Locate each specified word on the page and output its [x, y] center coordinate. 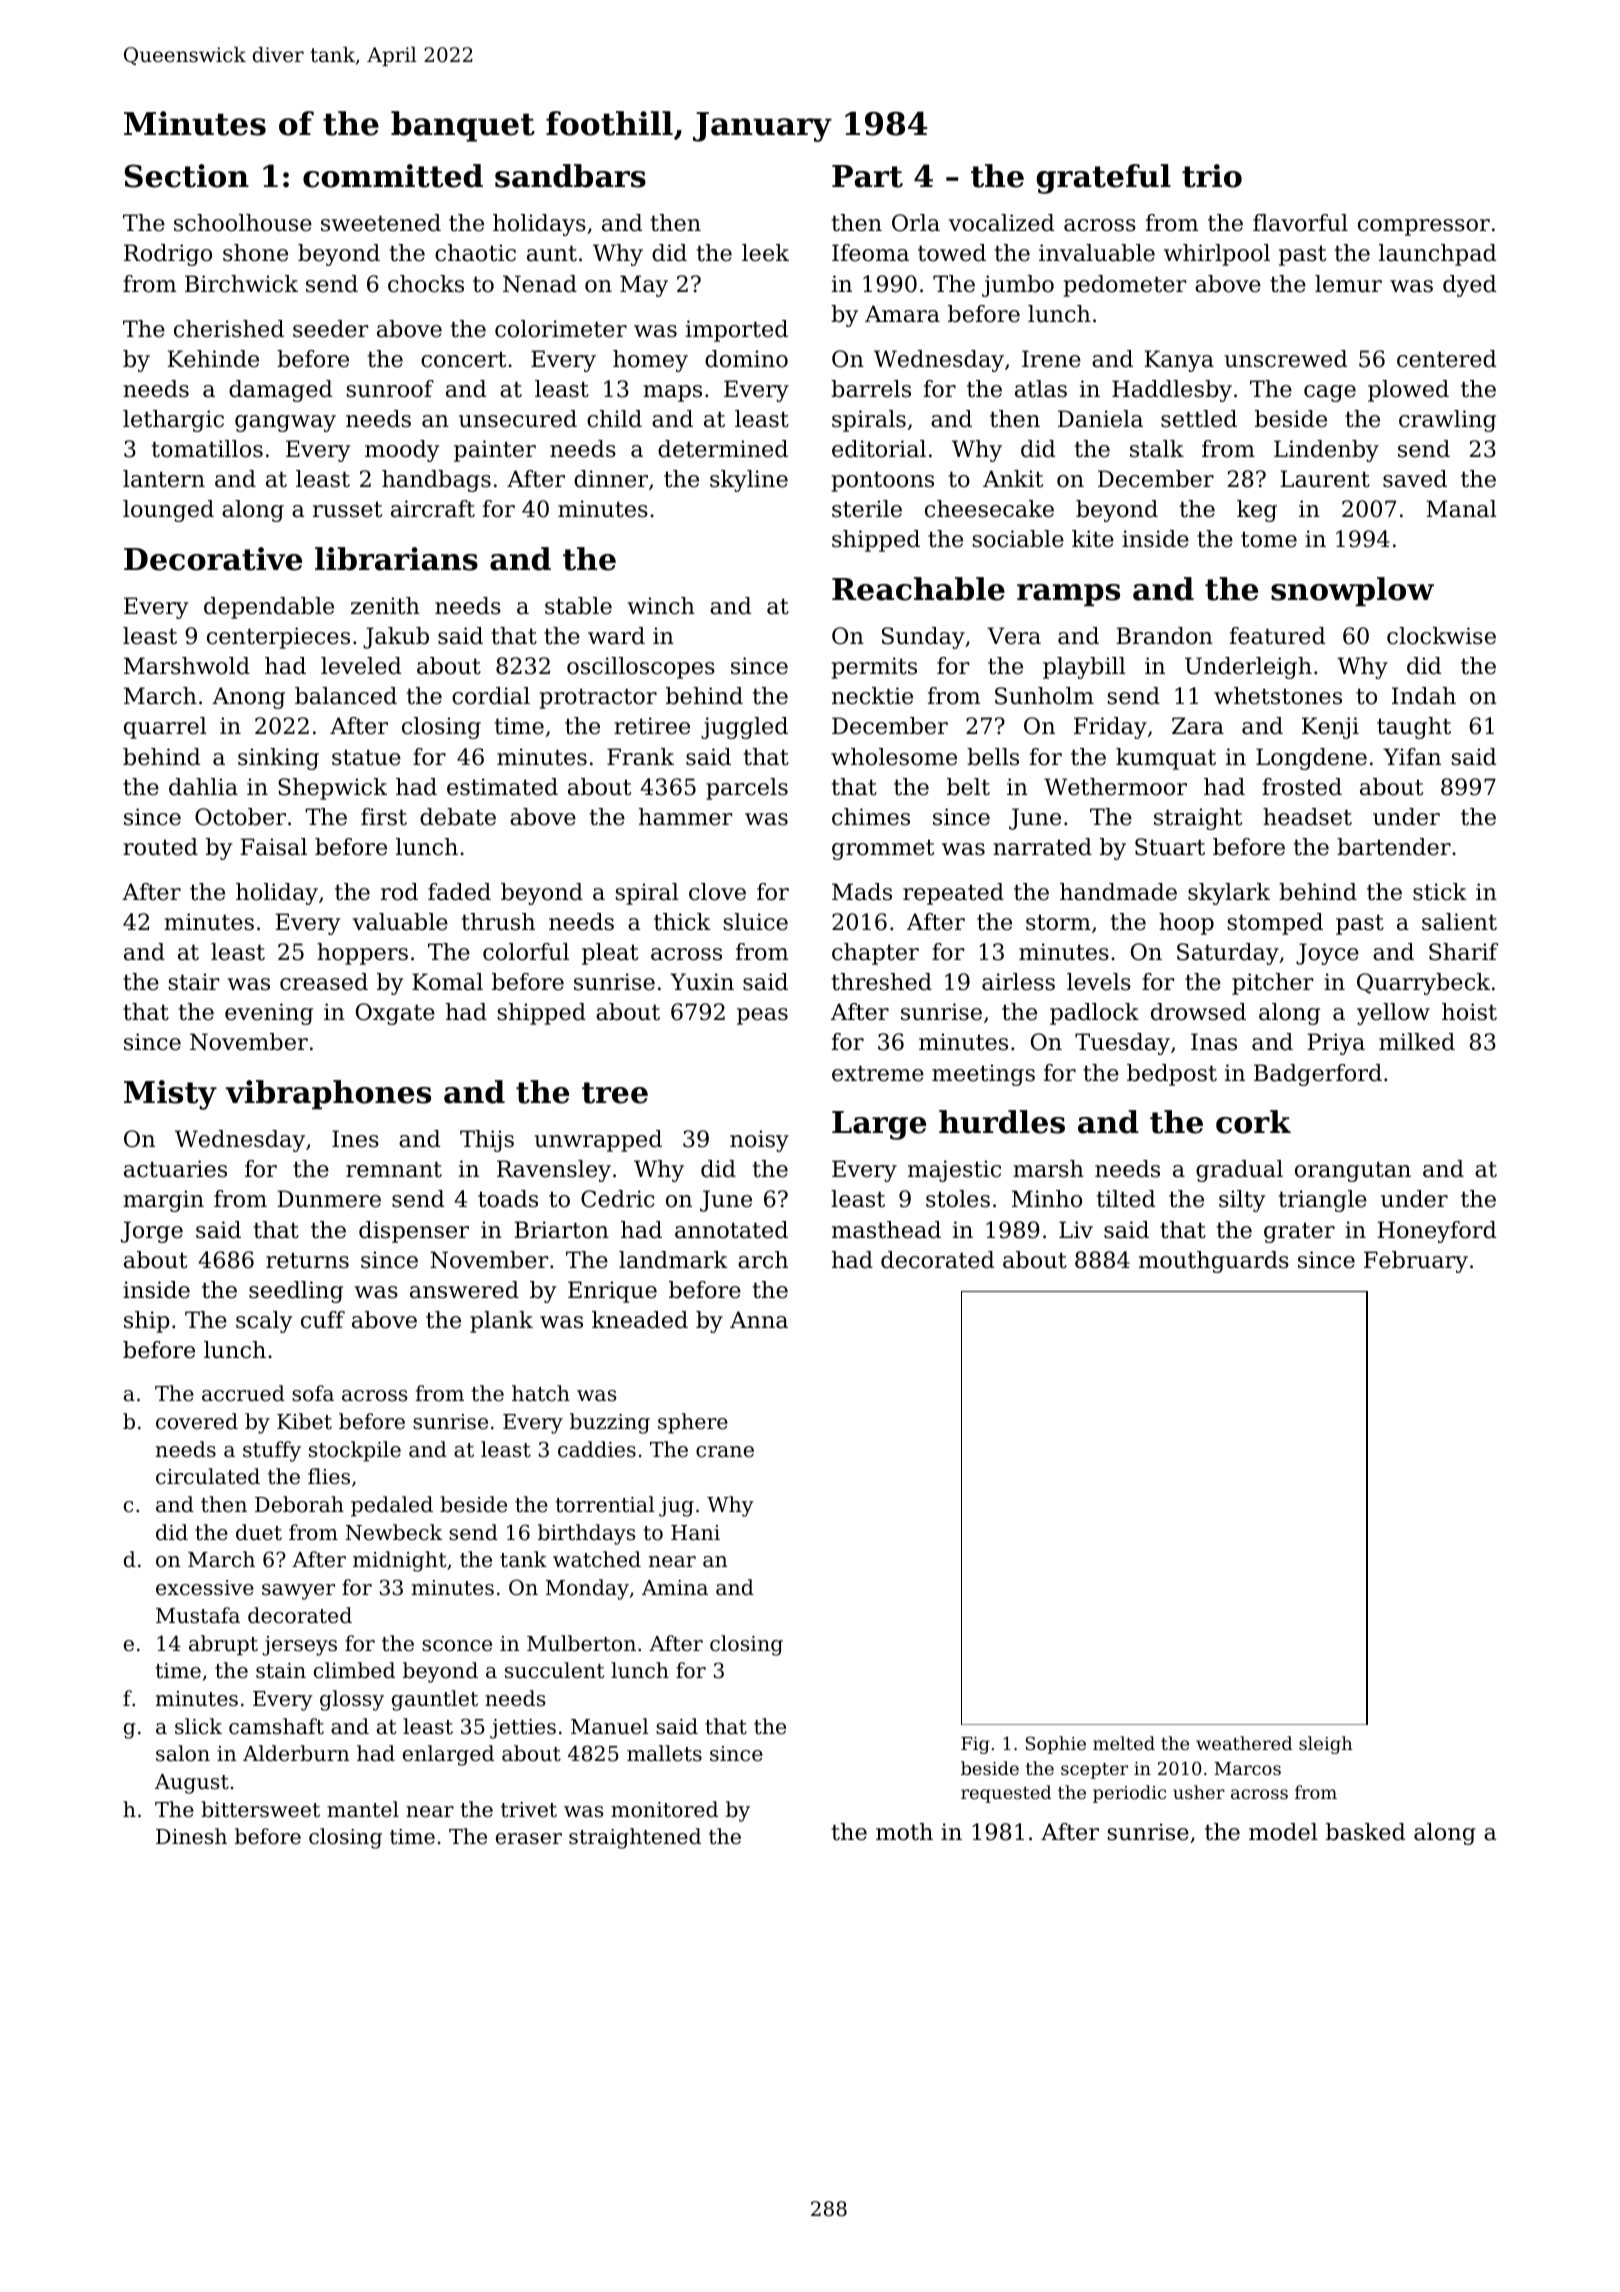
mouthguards [1214, 1262]
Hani [695, 1533]
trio [1212, 176]
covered [197, 1421]
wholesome [894, 757]
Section [187, 176]
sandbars [570, 176]
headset [1307, 817]
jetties [523, 1729]
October [240, 817]
